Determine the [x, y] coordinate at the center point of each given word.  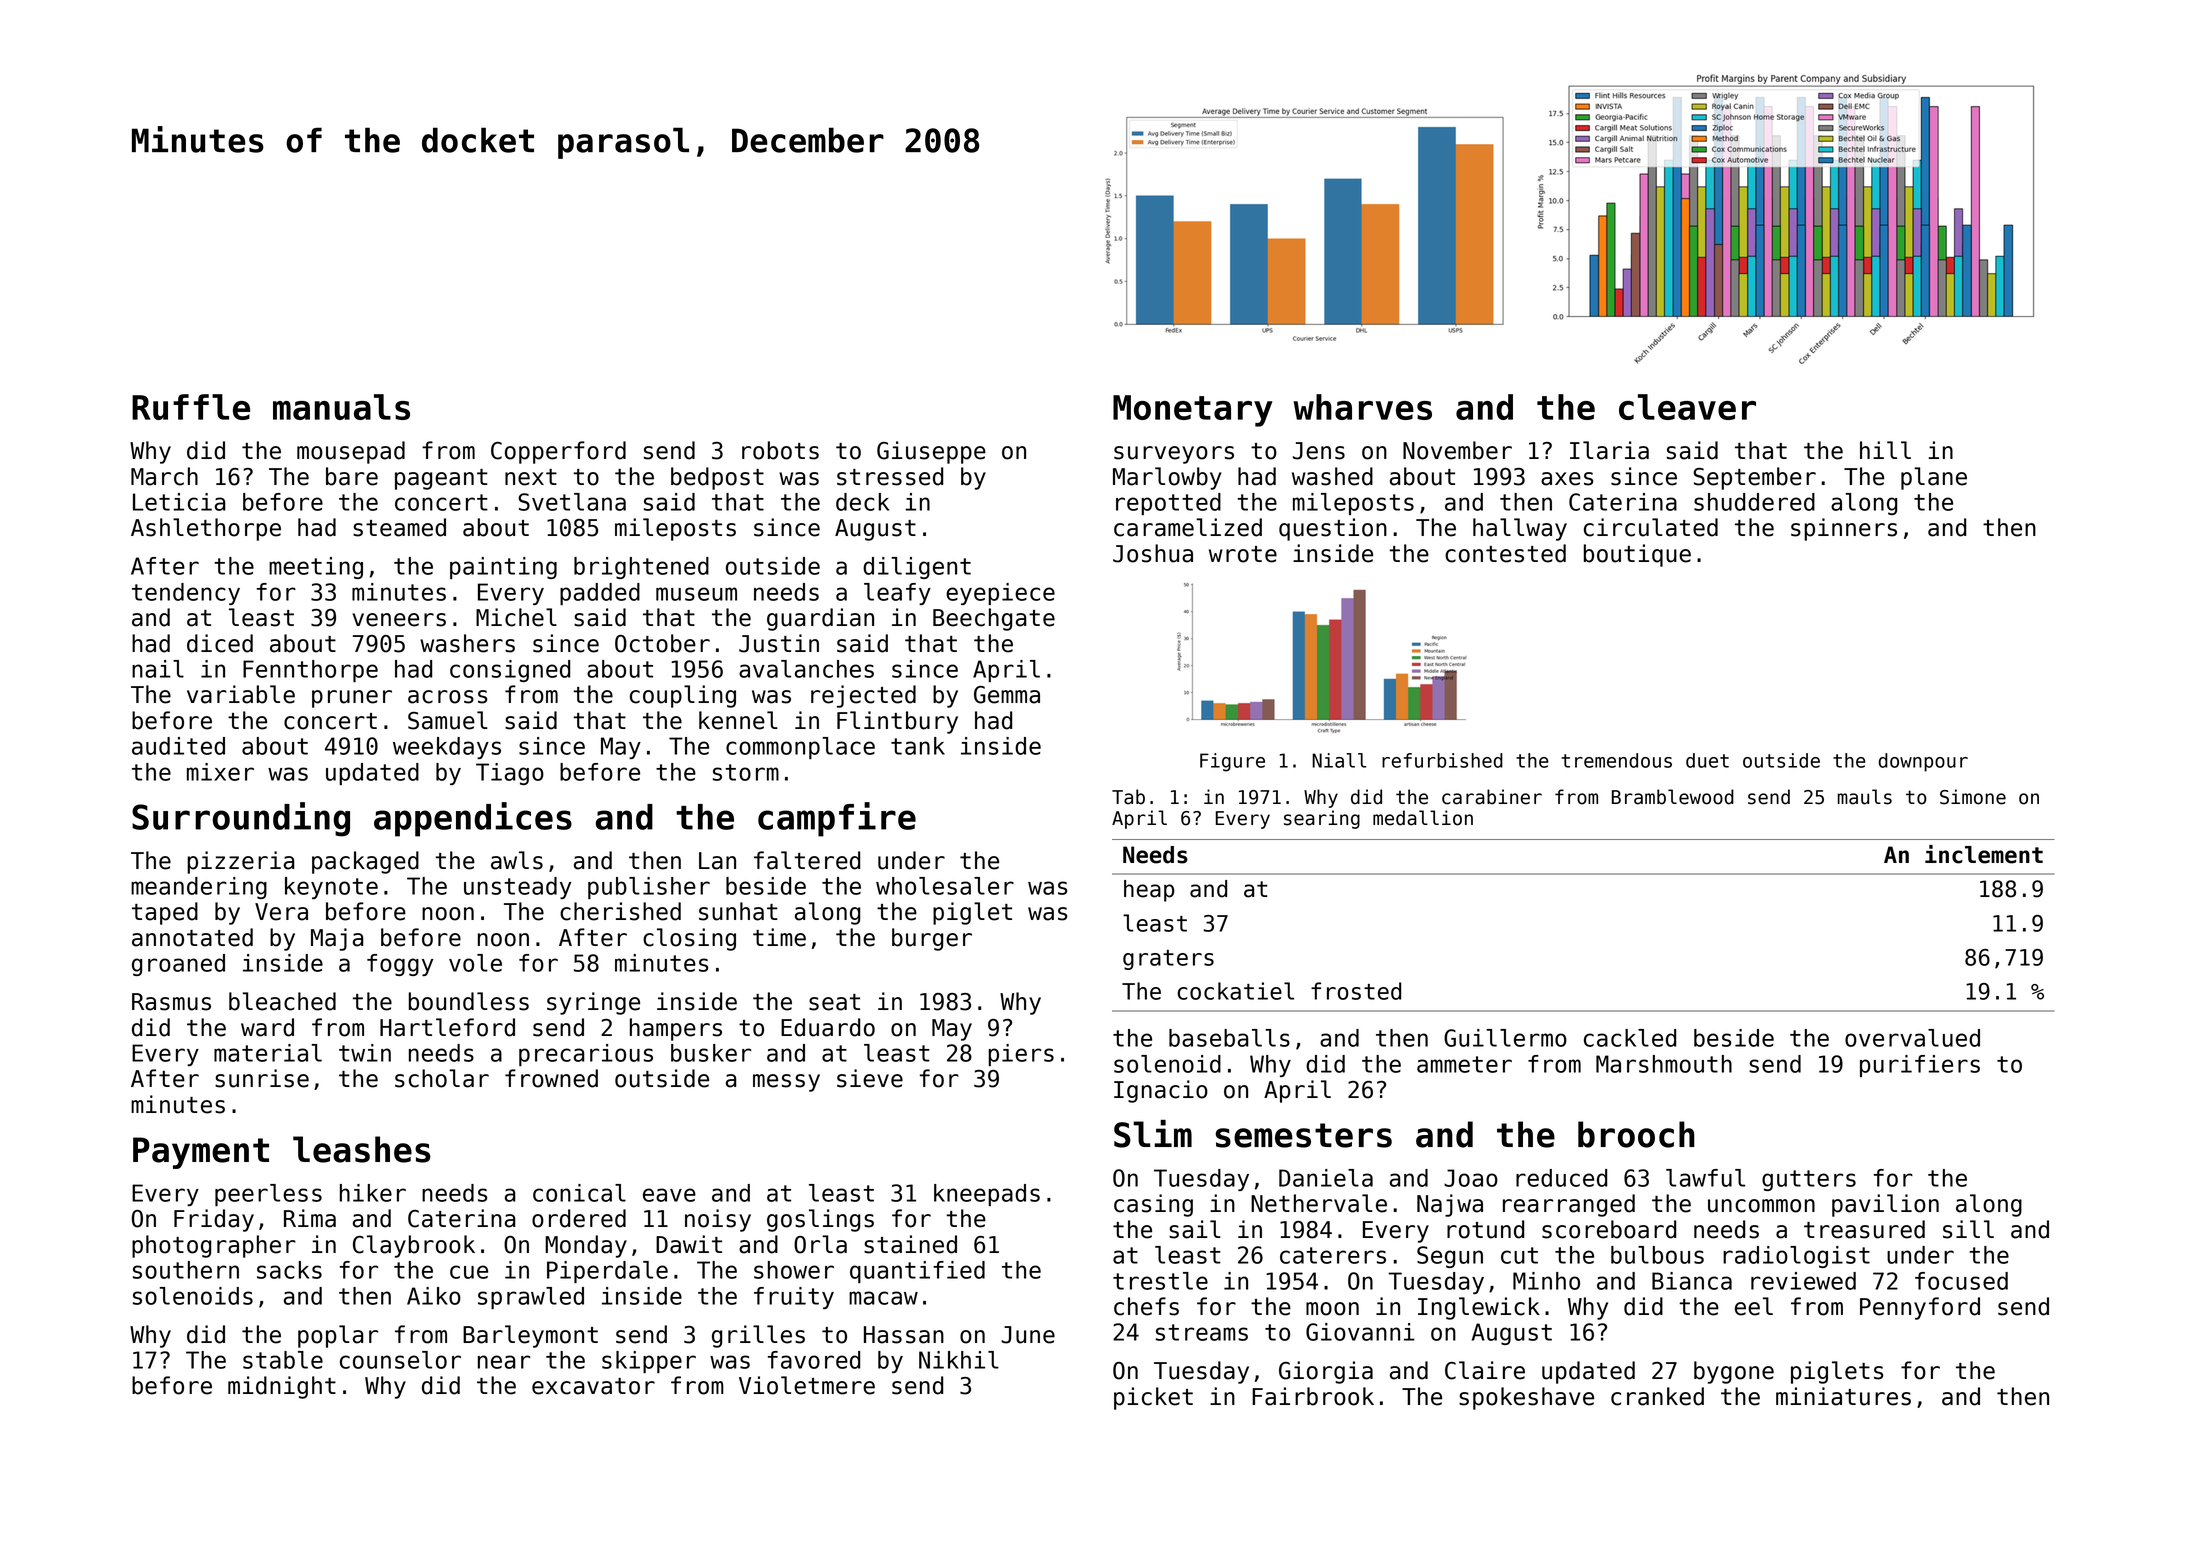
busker [711, 1053]
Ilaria [1609, 450]
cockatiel [1236, 991]
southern [186, 1270]
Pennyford [1920, 1308]
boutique [1637, 555]
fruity [794, 1298]
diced [220, 643]
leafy [897, 594]
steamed [399, 527]
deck [862, 502]
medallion [1423, 818]
